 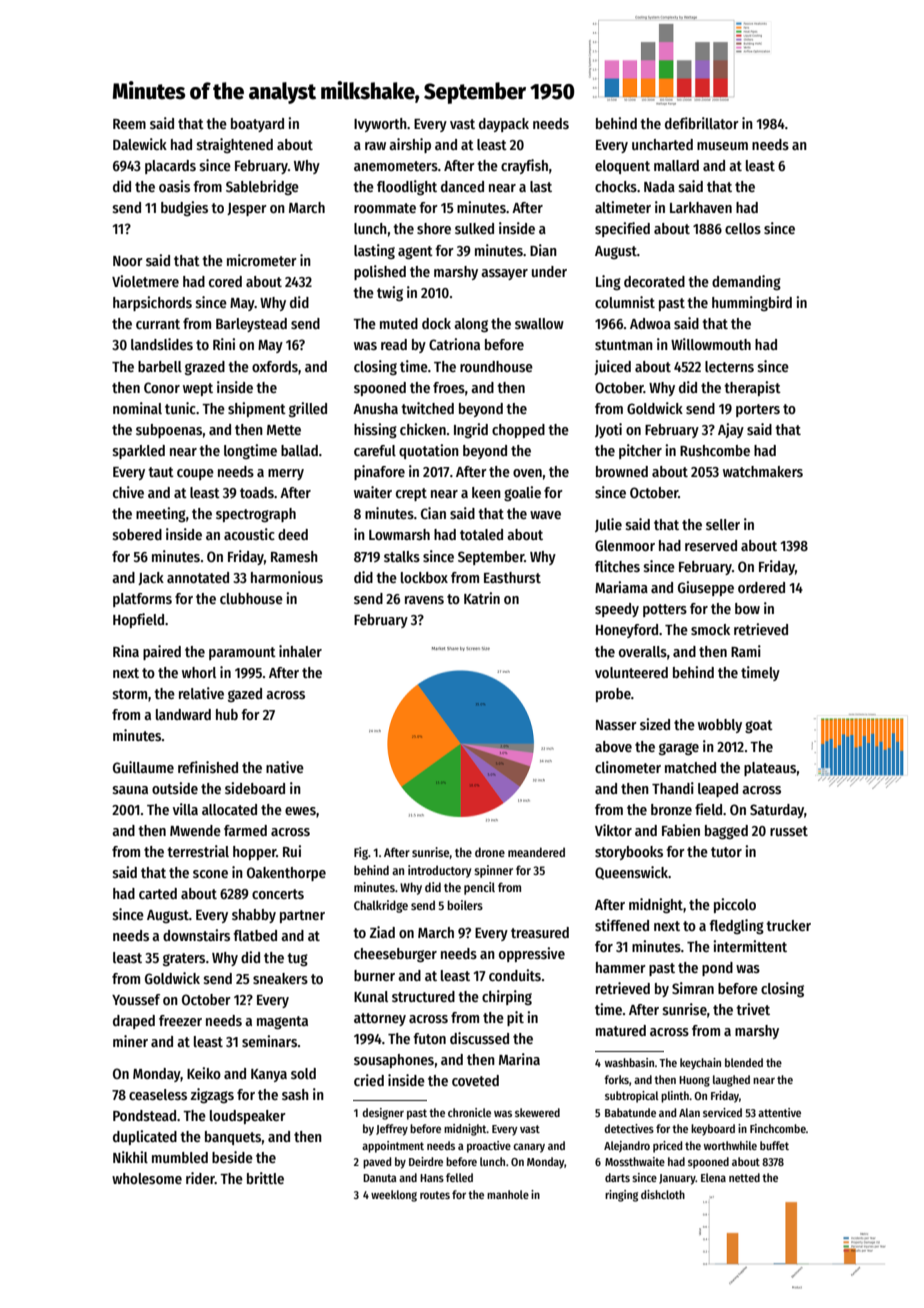 I want to click on Barleystead, so click(x=251, y=325).
